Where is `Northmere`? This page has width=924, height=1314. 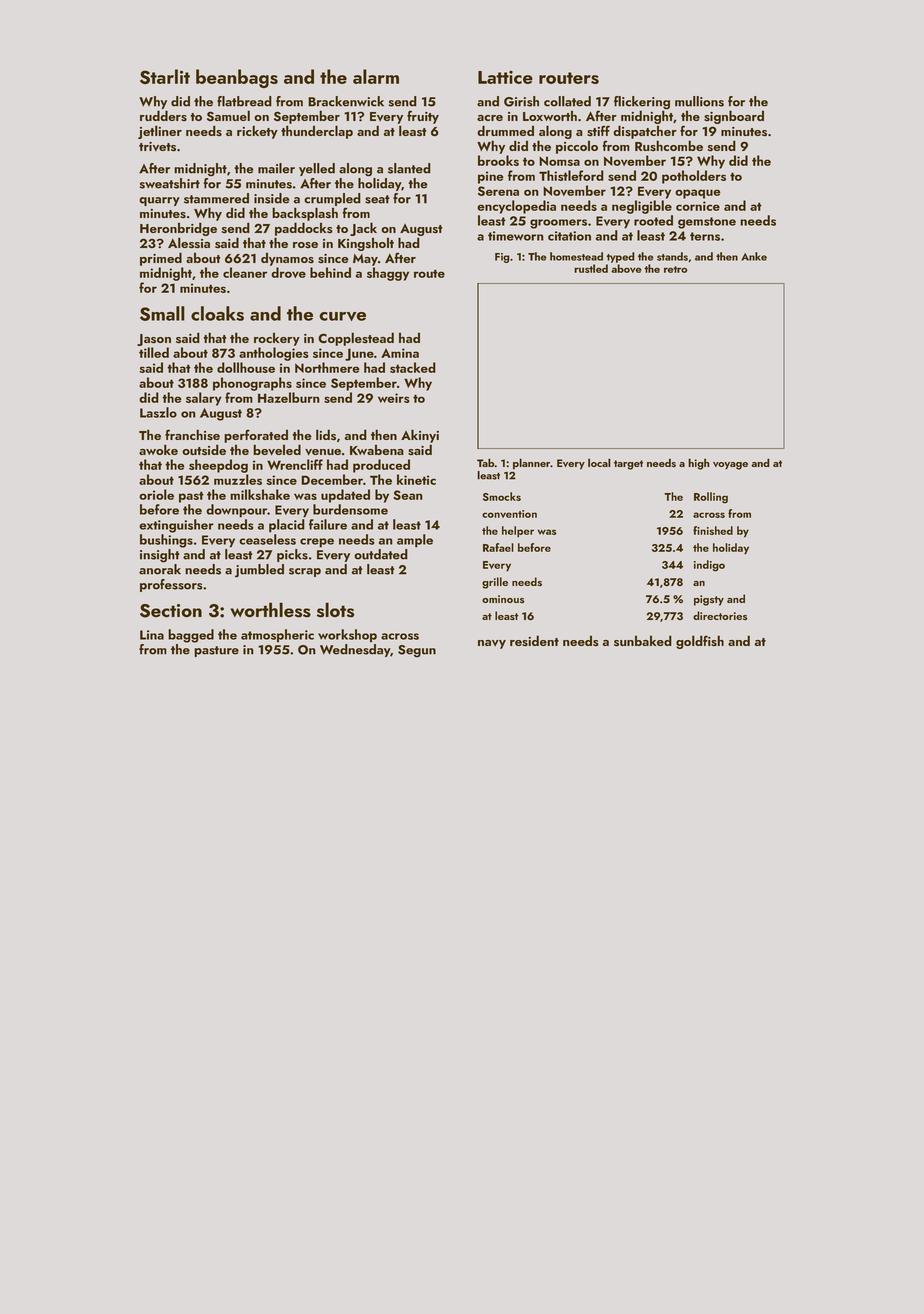
Northmere is located at coordinates (327, 367).
